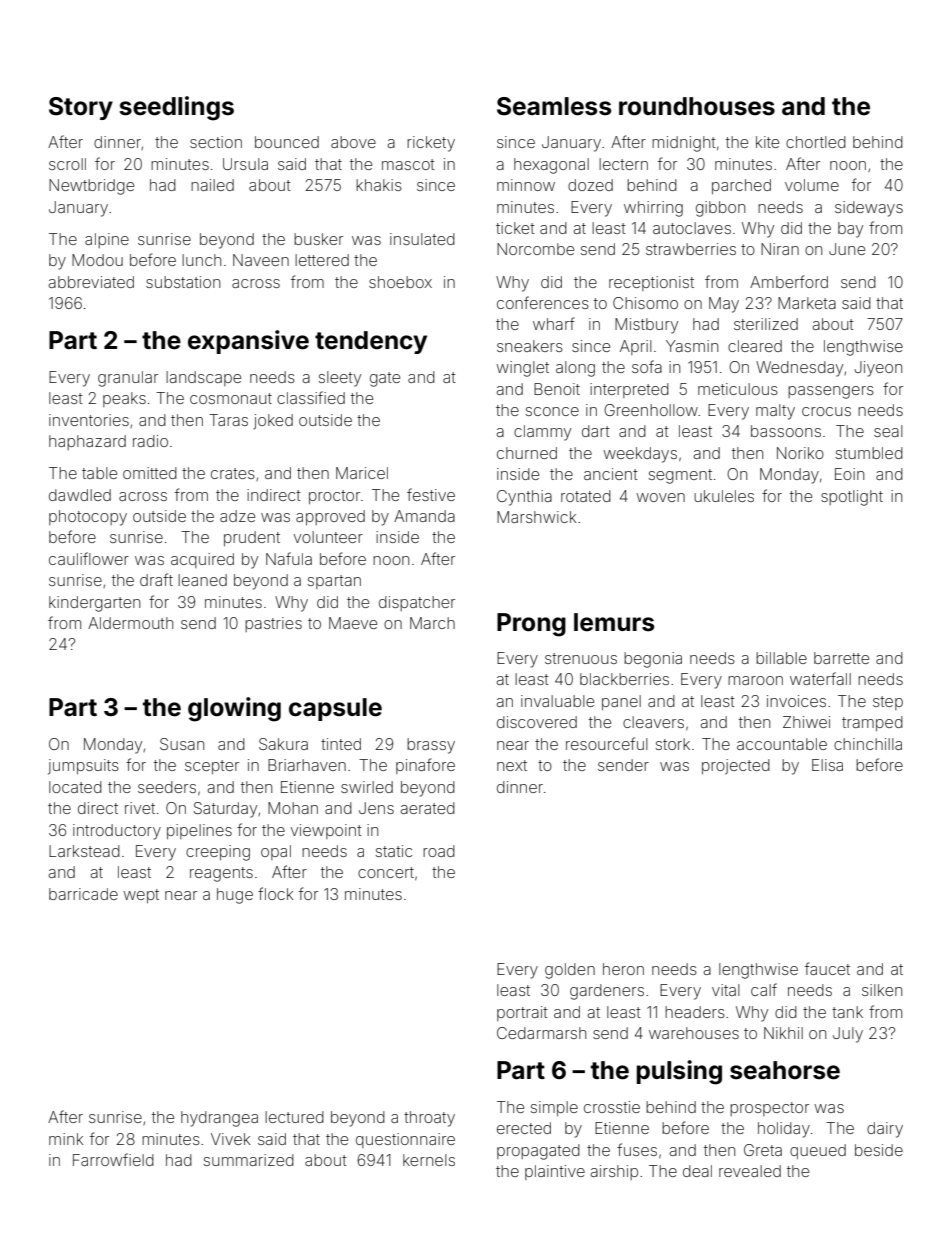  I want to click on Cedarmarsh, so click(541, 1033).
